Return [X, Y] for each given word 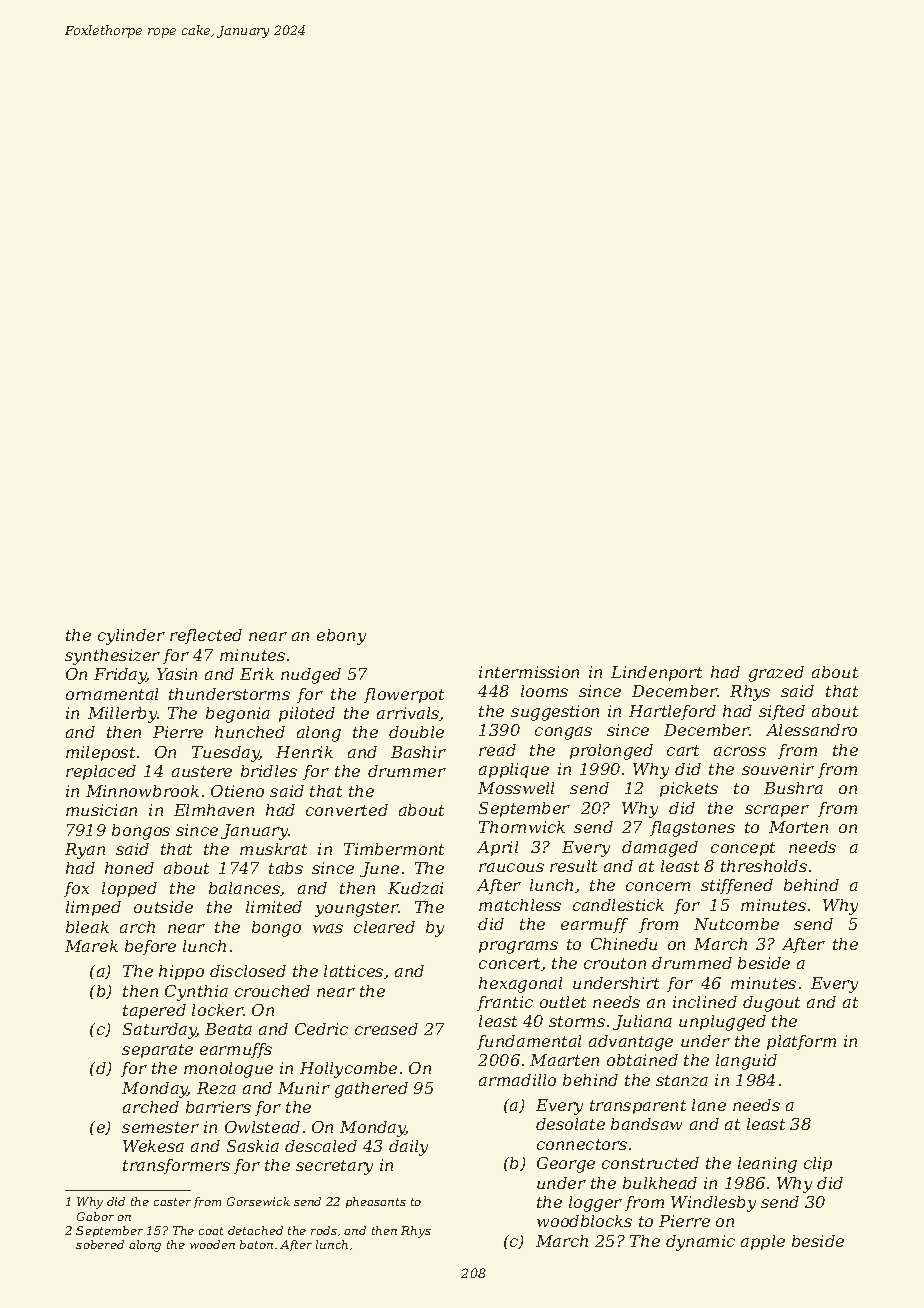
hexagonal [520, 985]
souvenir [778, 769]
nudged [311, 676]
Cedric [321, 1029]
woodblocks [584, 1221]
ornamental [112, 694]
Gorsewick [258, 1201]
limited [274, 907]
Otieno [237, 791]
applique [514, 770]
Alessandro [811, 730]
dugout [771, 1004]
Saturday [160, 1031]
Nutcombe [736, 924]
